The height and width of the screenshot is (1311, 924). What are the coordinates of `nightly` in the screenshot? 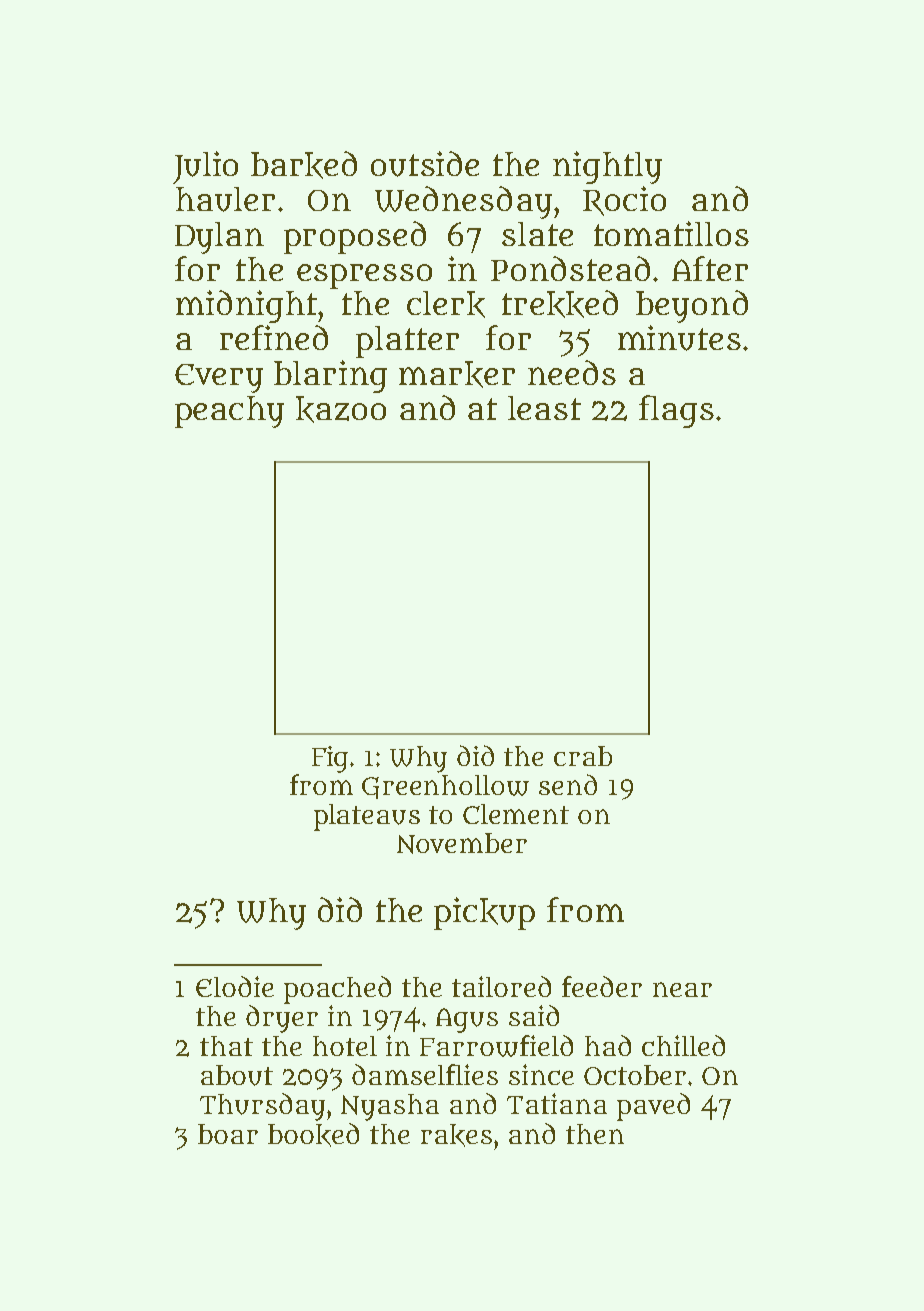 It's located at (607, 167).
